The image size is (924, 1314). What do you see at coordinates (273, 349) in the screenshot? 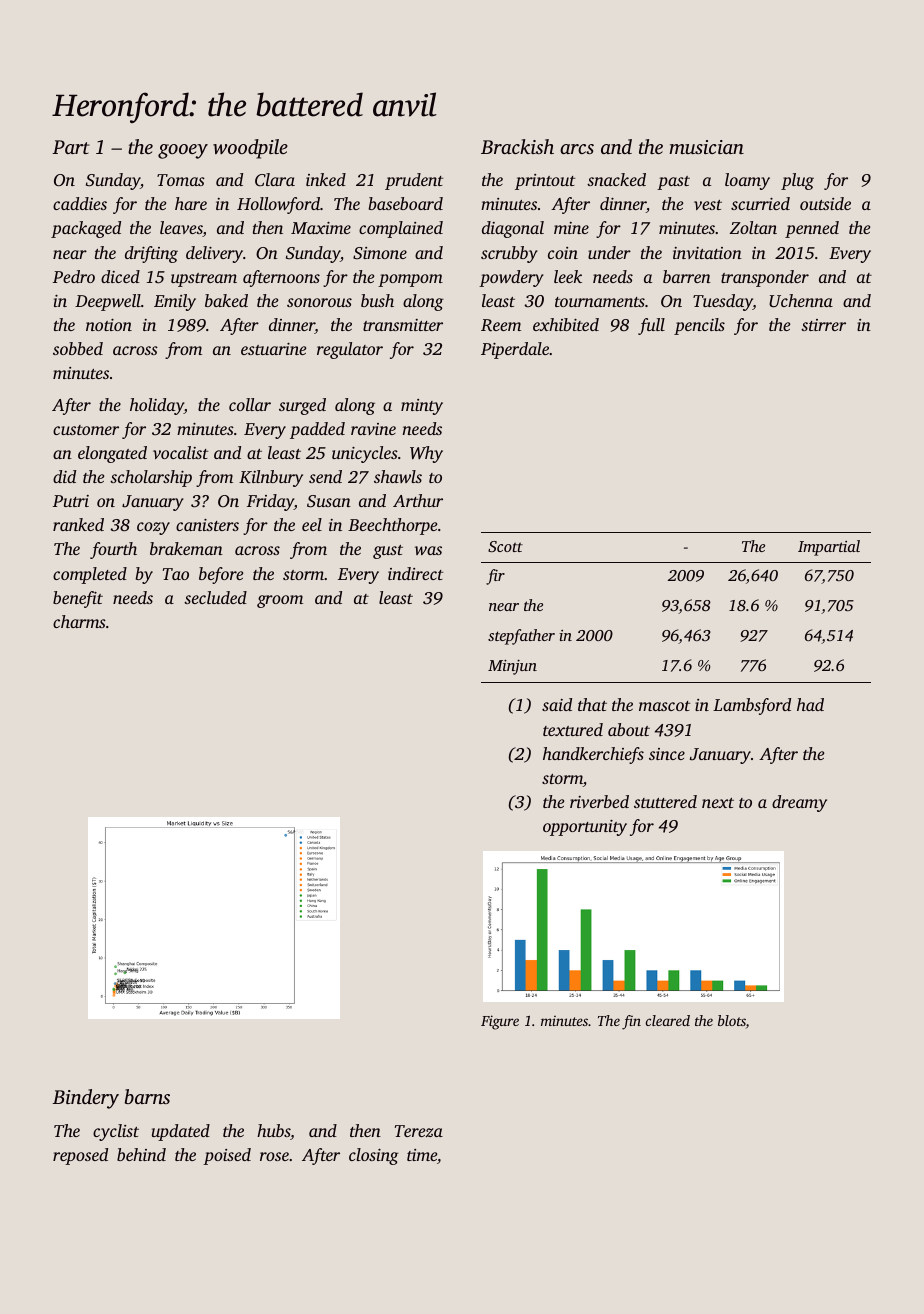
I see `estuarine` at bounding box center [273, 349].
